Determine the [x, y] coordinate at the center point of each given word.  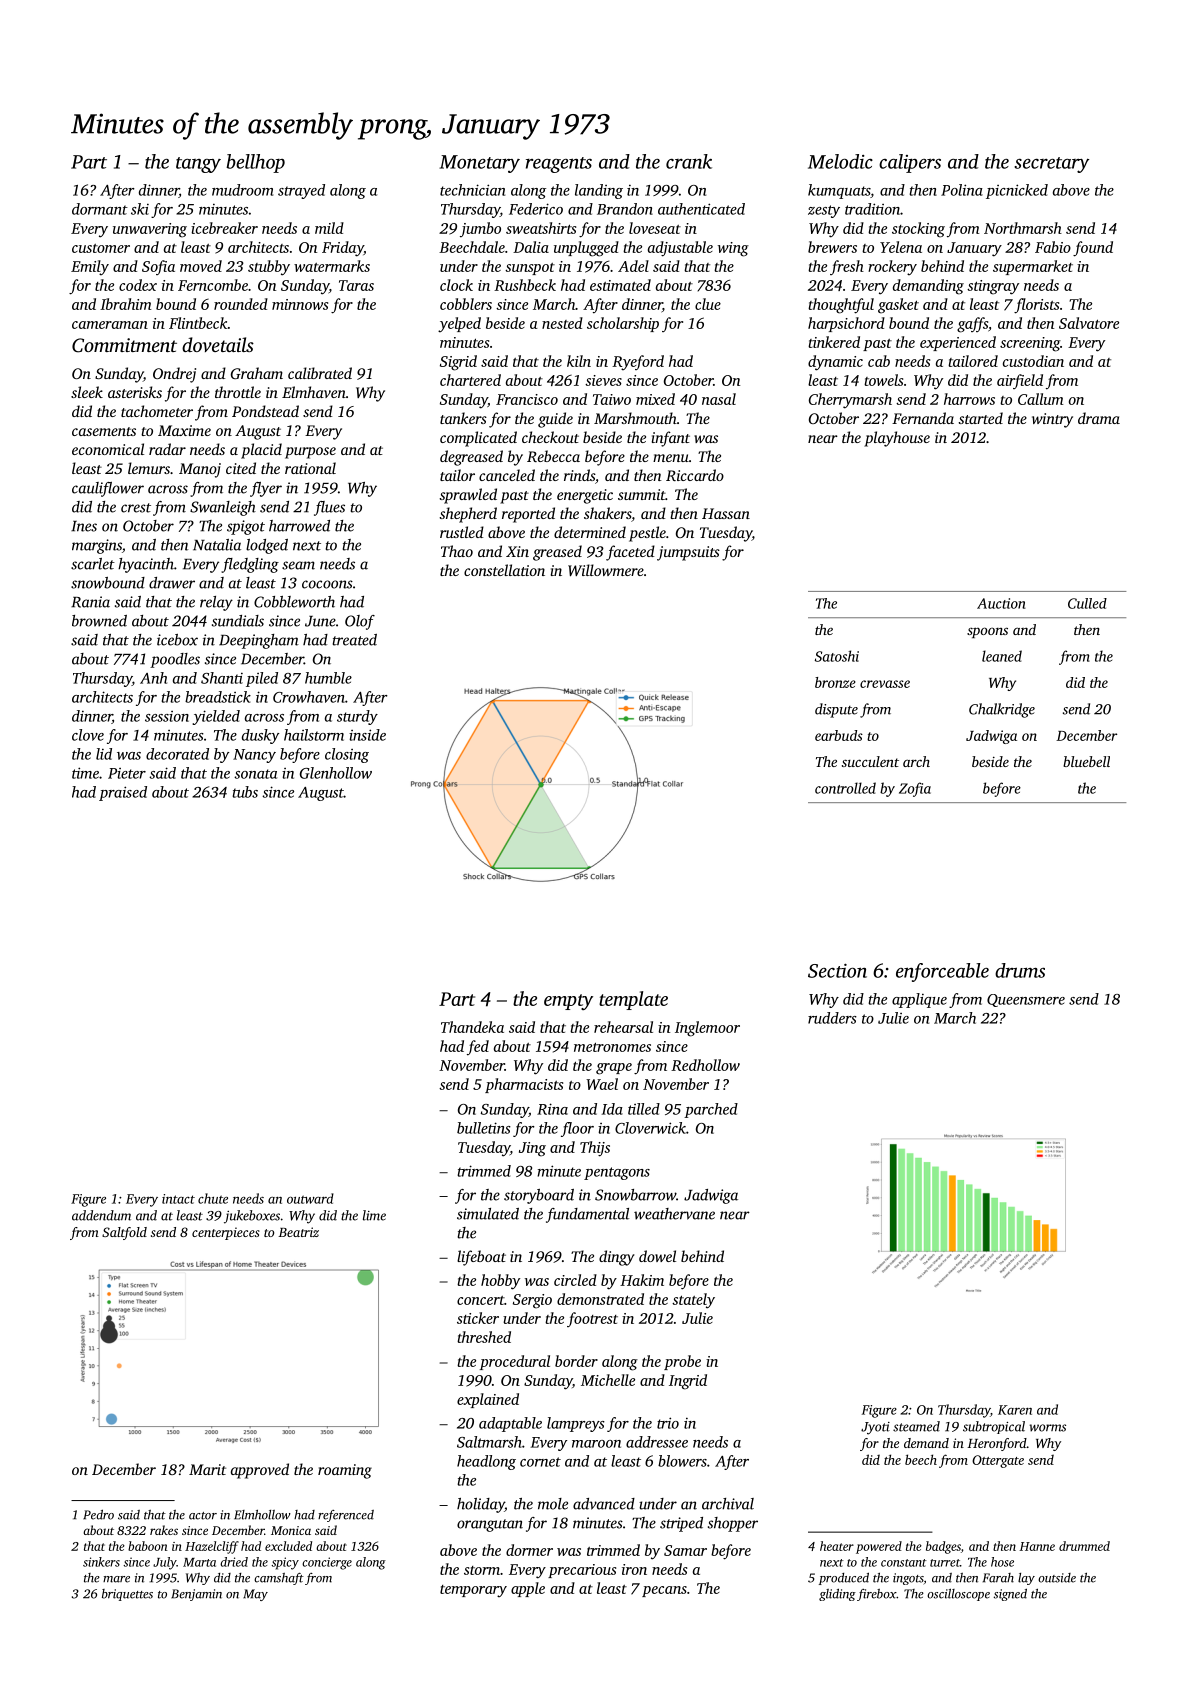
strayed [301, 191]
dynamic [835, 363]
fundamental [587, 1215]
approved [260, 1471]
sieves [603, 380]
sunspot [530, 269]
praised [123, 793]
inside [367, 735]
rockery [892, 267]
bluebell [1086, 761]
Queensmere [1026, 1000]
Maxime [184, 430]
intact [178, 1199]
